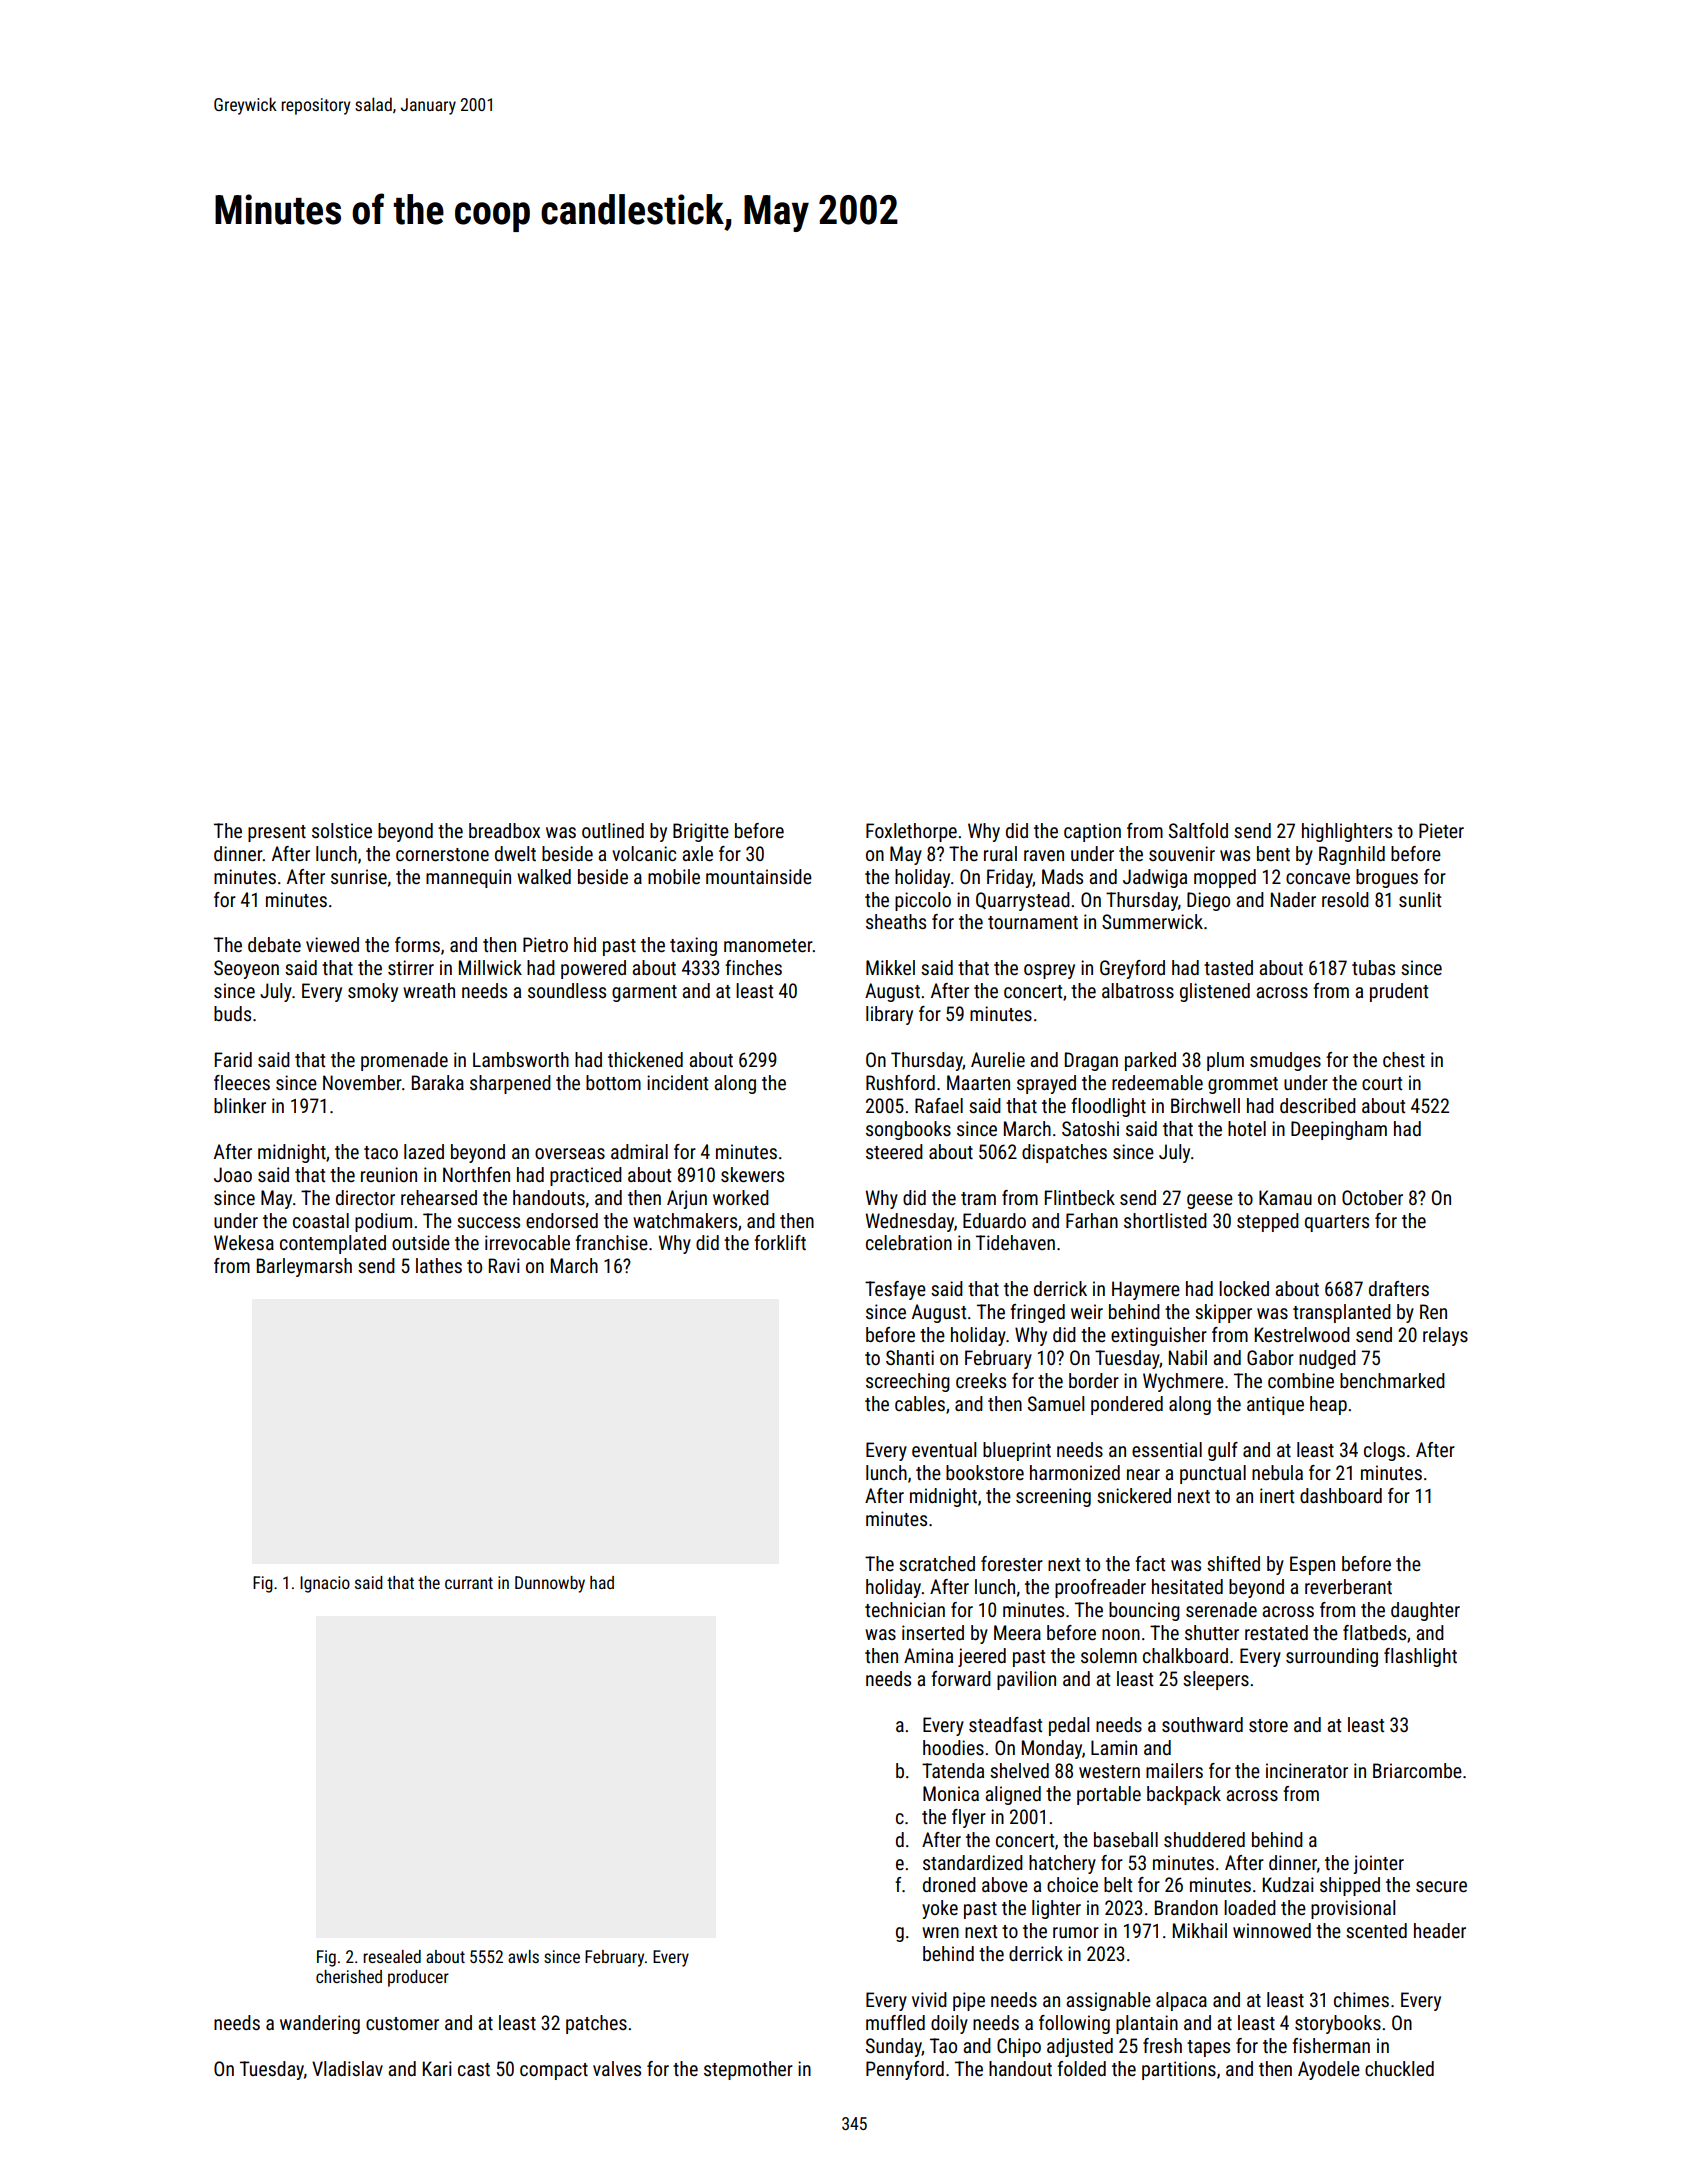  What do you see at coordinates (981, 1380) in the page?
I see `creeks` at bounding box center [981, 1380].
